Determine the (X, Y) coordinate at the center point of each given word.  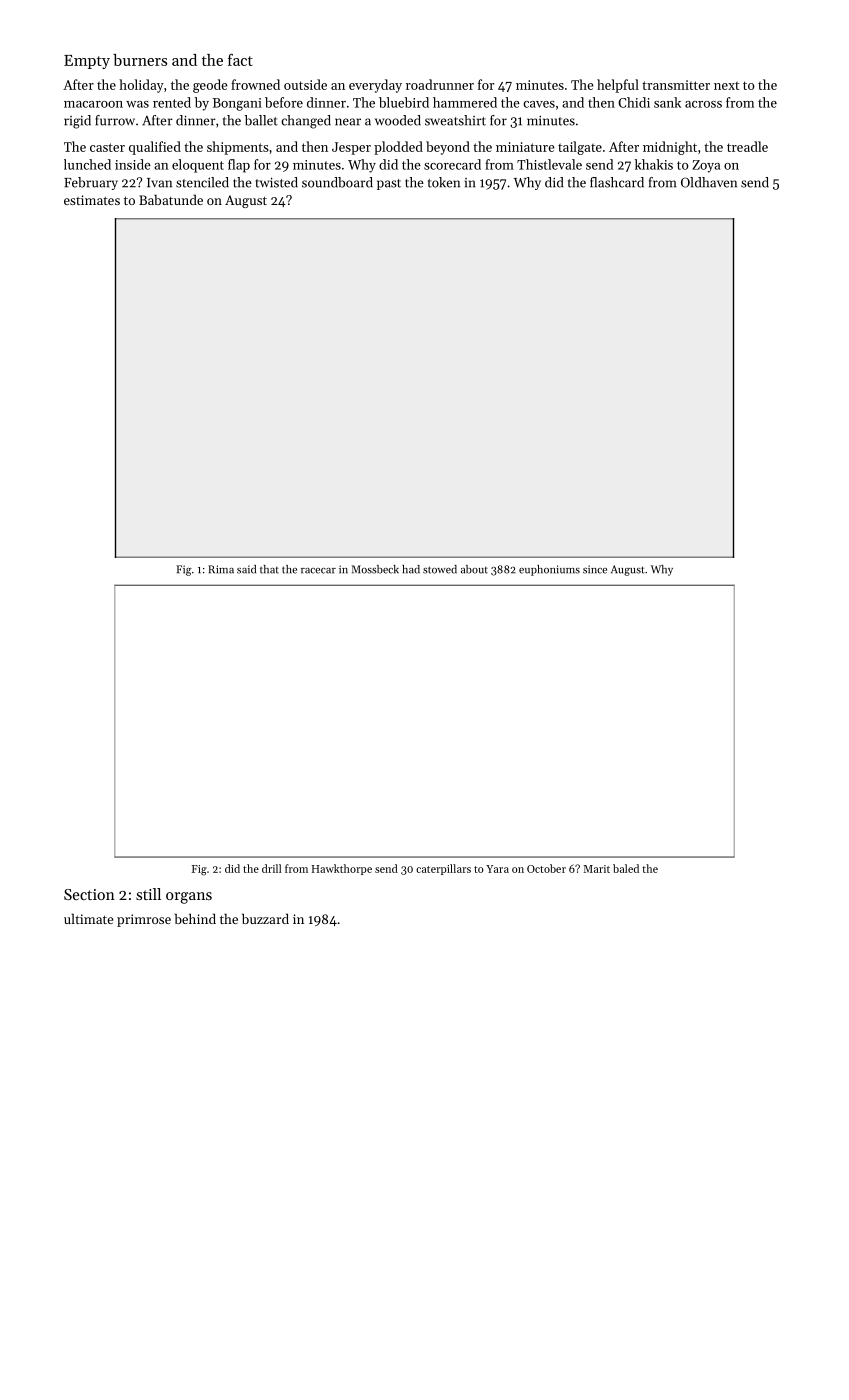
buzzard (265, 918)
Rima (221, 569)
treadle (747, 146)
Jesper (351, 148)
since (595, 569)
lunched (87, 164)
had (411, 569)
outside (305, 84)
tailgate (580, 148)
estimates (92, 200)
